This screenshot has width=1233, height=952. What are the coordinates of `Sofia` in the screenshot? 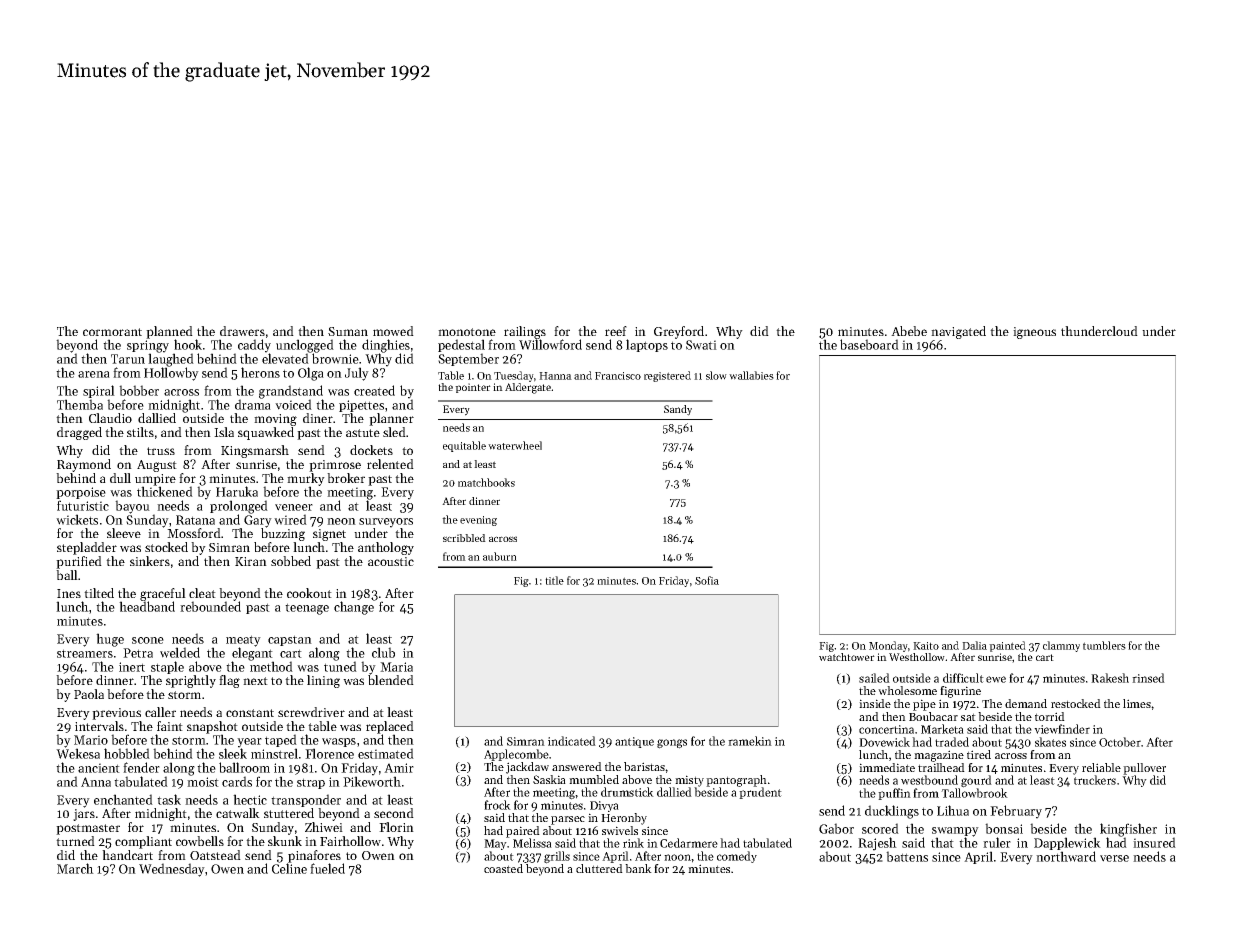 It's located at (707, 580).
